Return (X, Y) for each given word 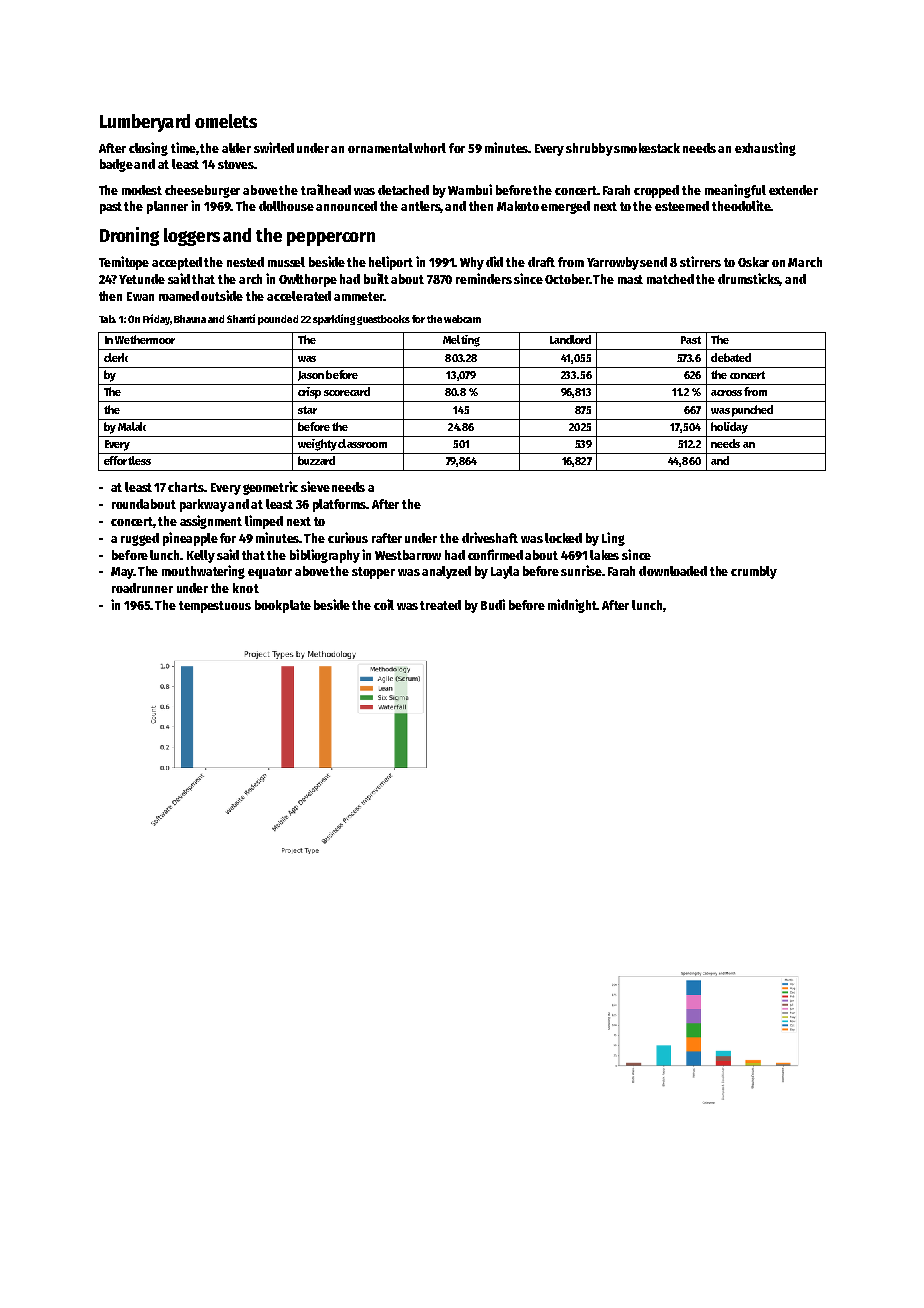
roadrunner (142, 588)
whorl (430, 148)
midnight (572, 606)
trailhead (326, 189)
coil (384, 604)
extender (793, 190)
